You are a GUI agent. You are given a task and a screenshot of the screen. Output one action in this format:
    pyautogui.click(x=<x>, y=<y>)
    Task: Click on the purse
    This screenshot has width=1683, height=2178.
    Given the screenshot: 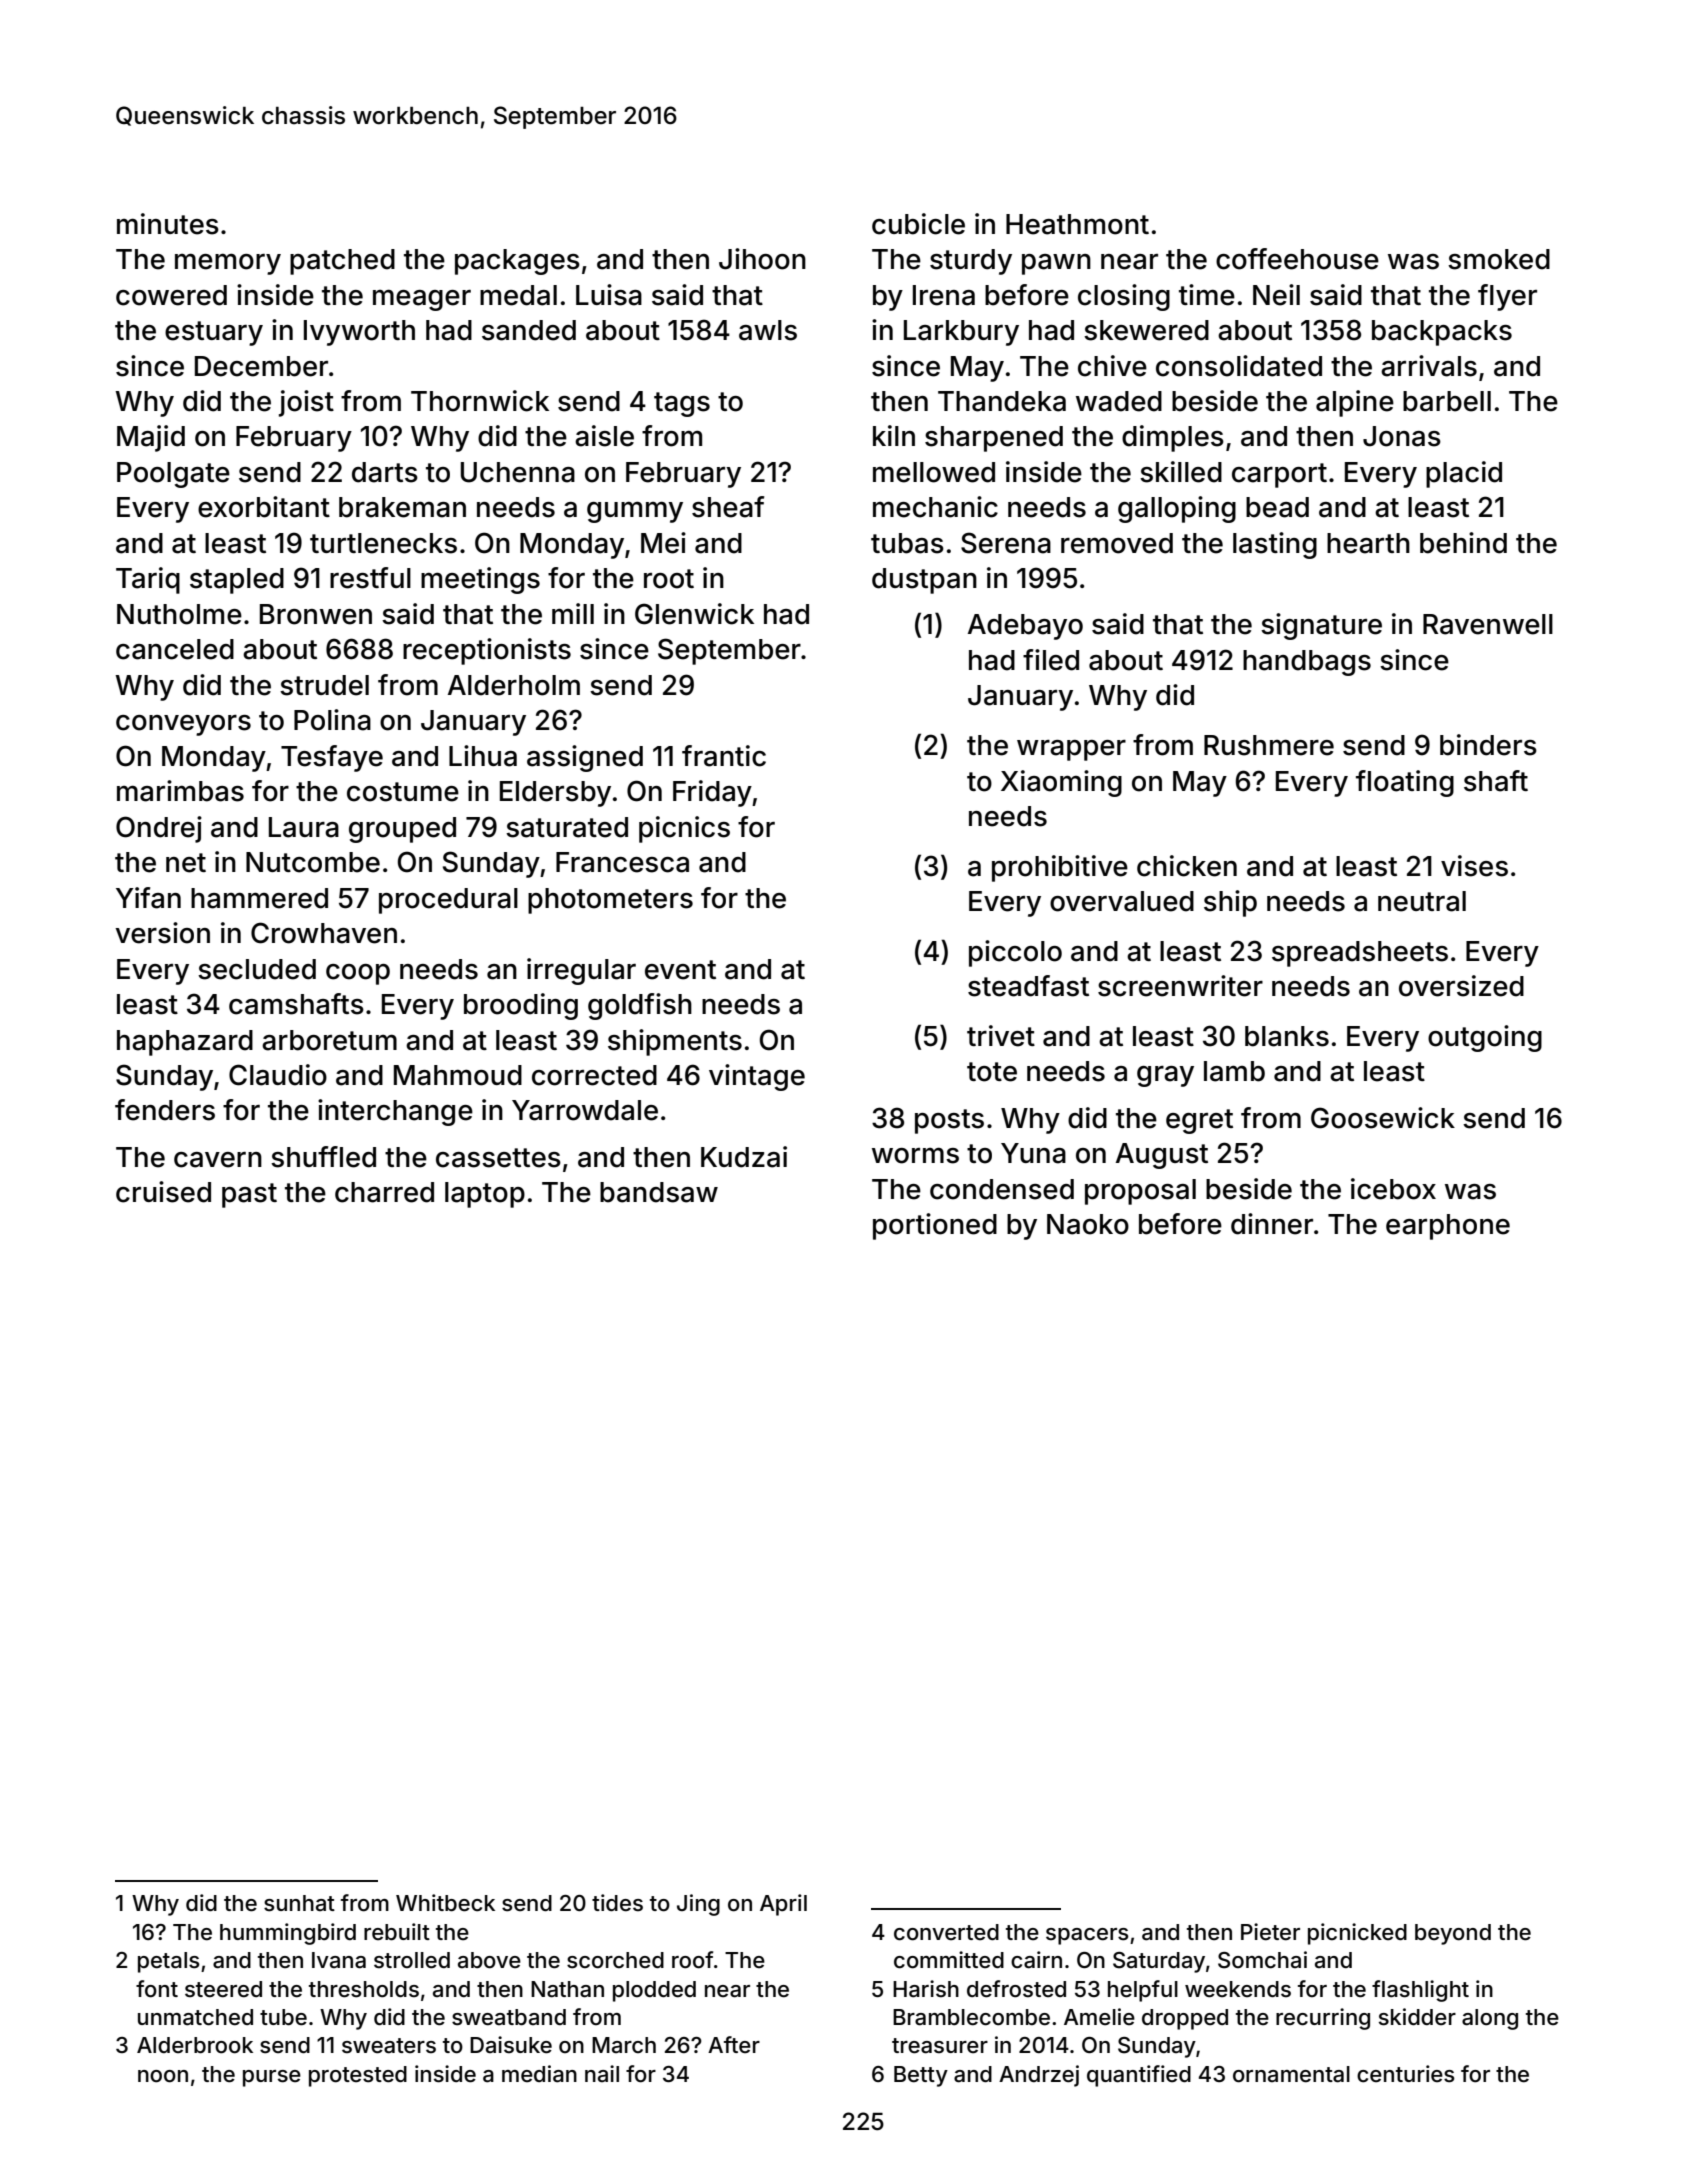 What is the action you would take?
    pyautogui.click(x=272, y=2078)
